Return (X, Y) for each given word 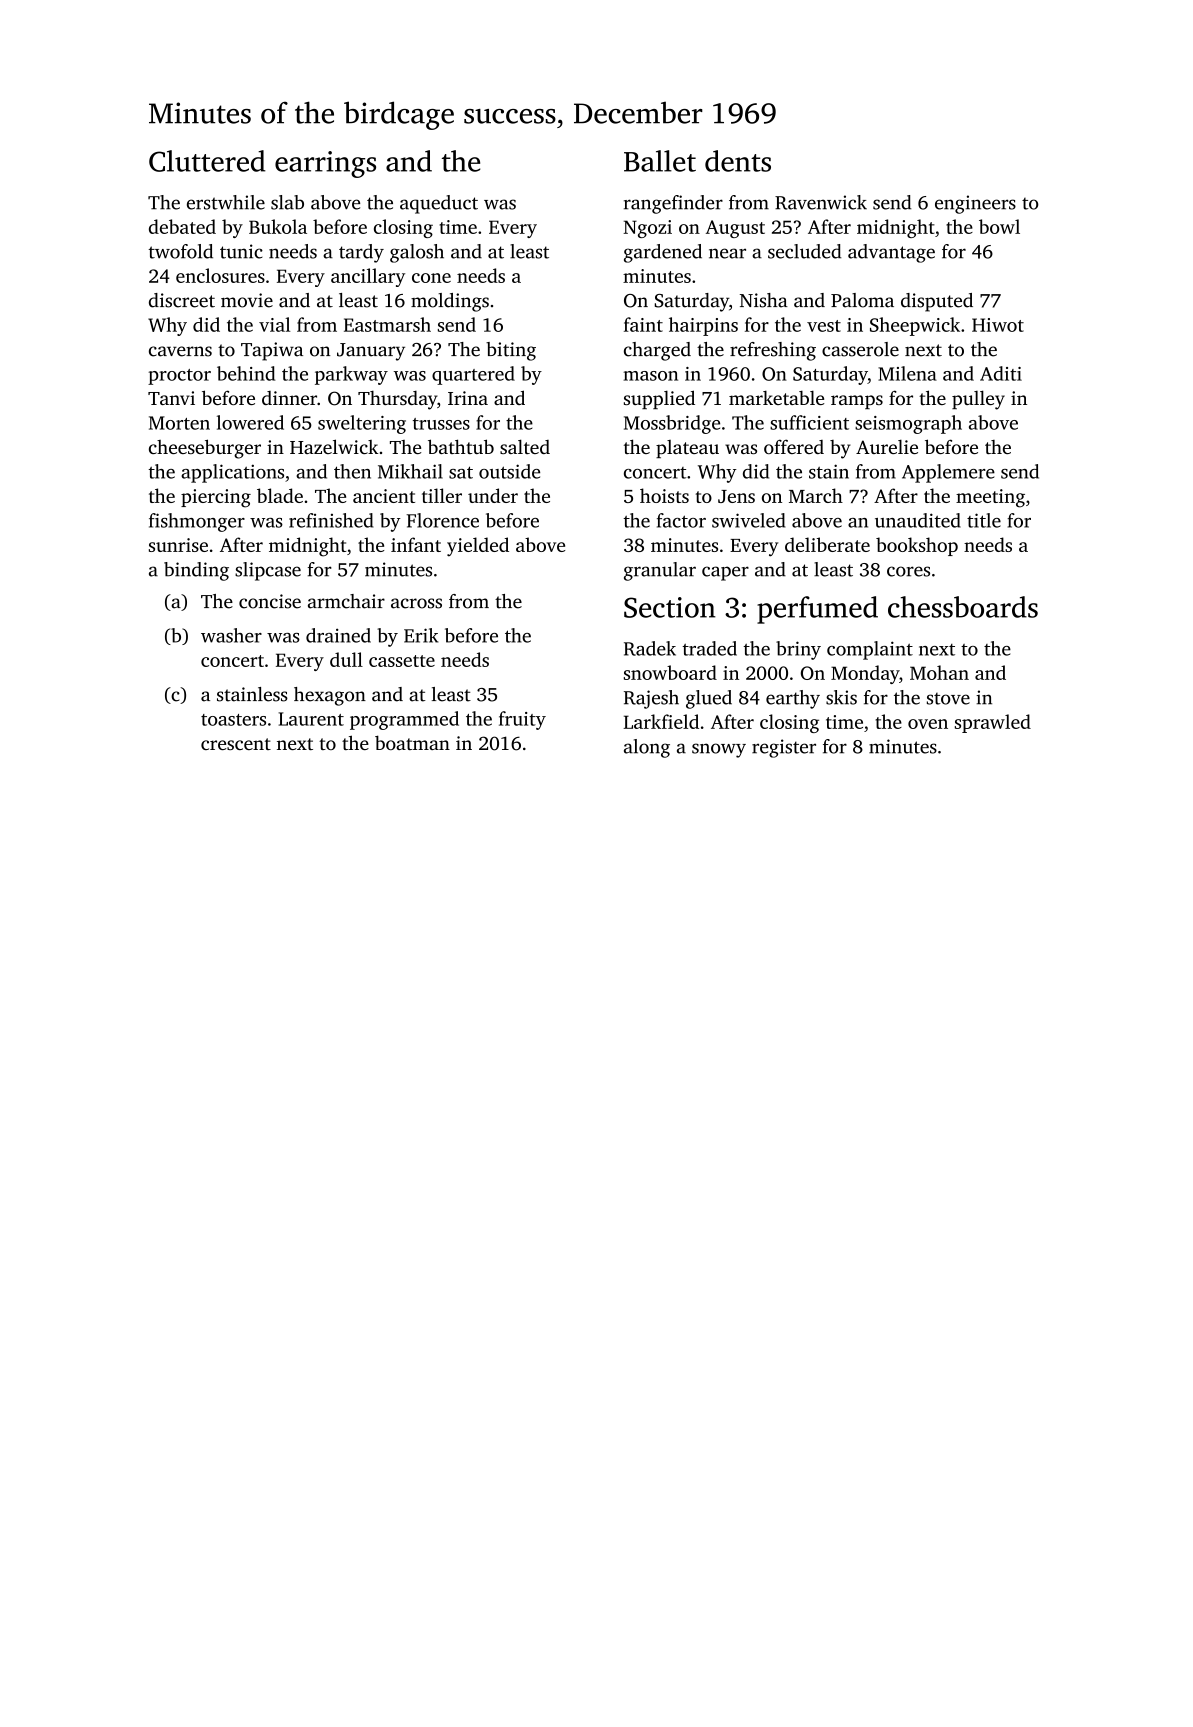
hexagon (330, 696)
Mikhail (410, 471)
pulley (978, 400)
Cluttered (207, 161)
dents (738, 161)
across (416, 603)
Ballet (660, 161)
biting (511, 351)
